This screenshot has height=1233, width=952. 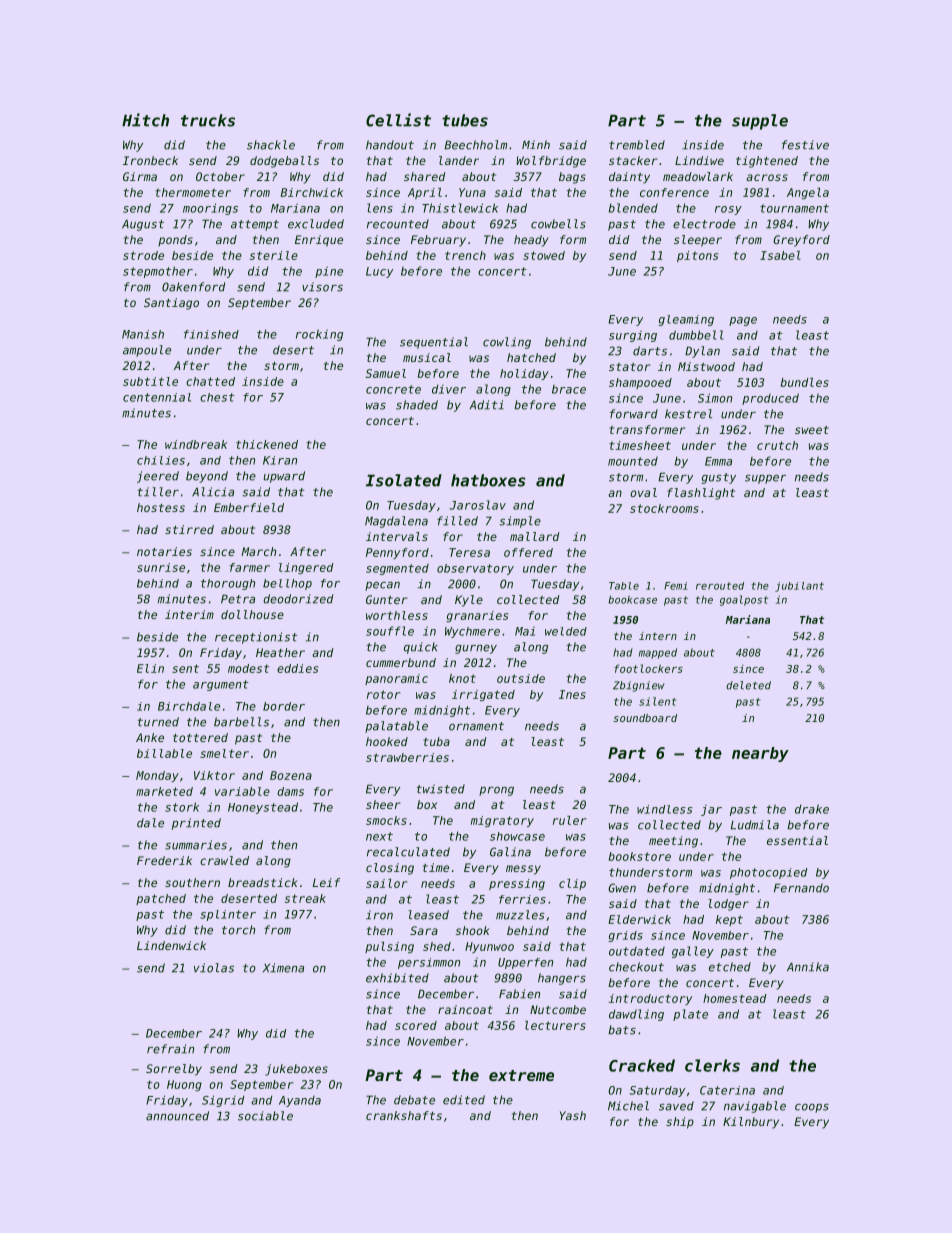 What do you see at coordinates (145, 120) in the screenshot?
I see `Hitch` at bounding box center [145, 120].
